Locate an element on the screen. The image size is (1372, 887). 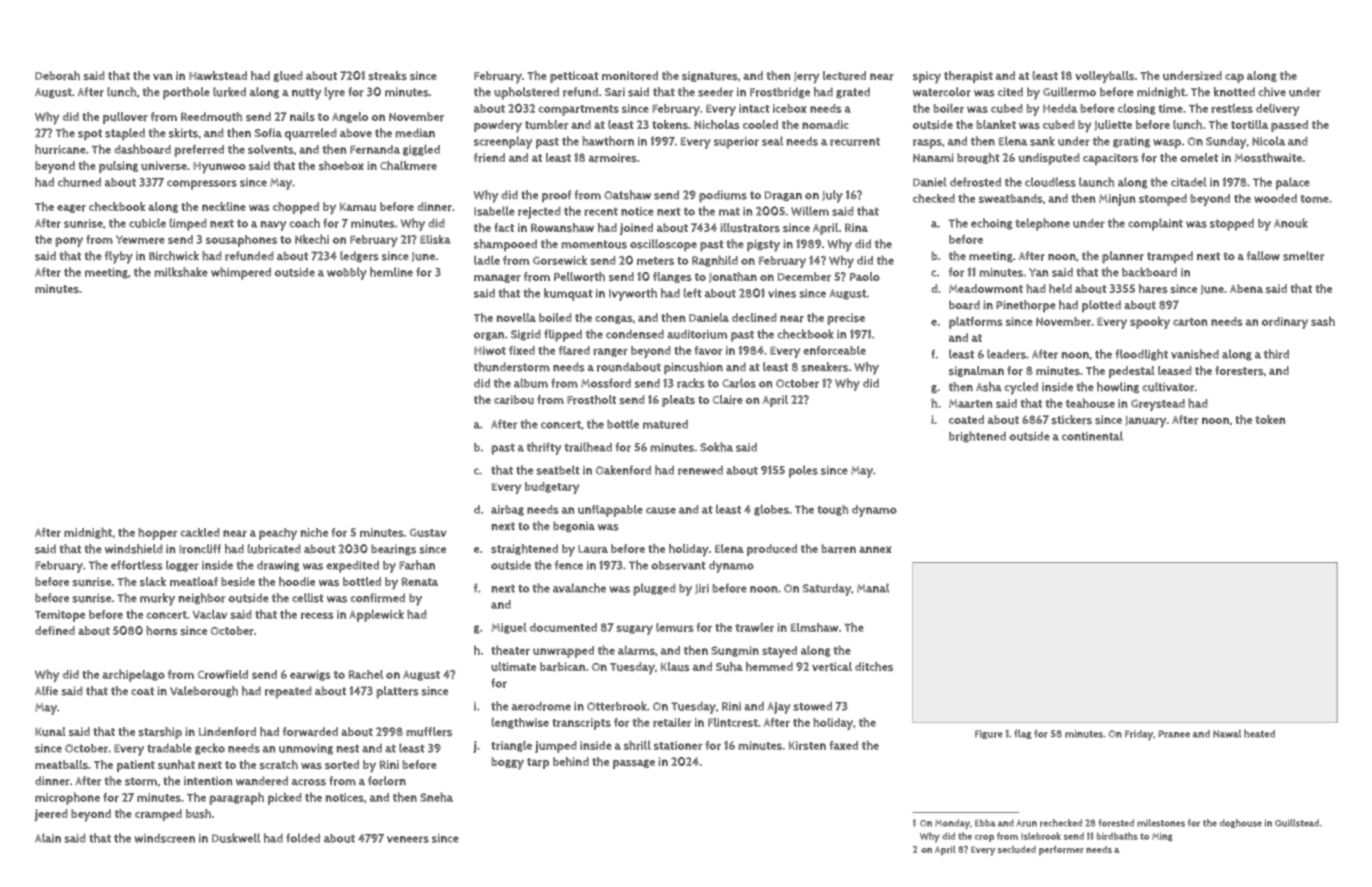
picked is located at coordinates (285, 798).
